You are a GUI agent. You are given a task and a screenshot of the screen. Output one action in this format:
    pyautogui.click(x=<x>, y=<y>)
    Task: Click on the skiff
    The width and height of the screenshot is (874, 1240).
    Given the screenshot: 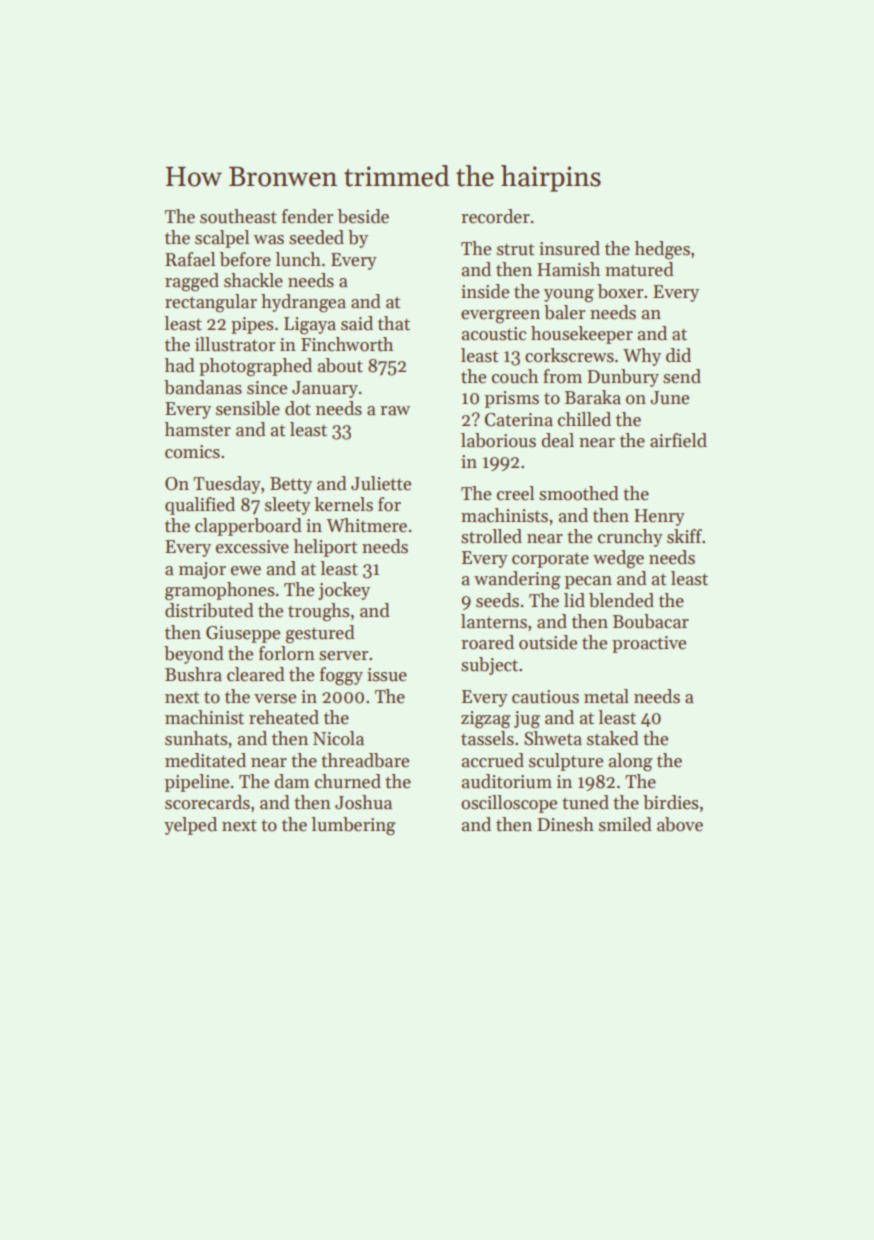 What is the action you would take?
    pyautogui.click(x=684, y=536)
